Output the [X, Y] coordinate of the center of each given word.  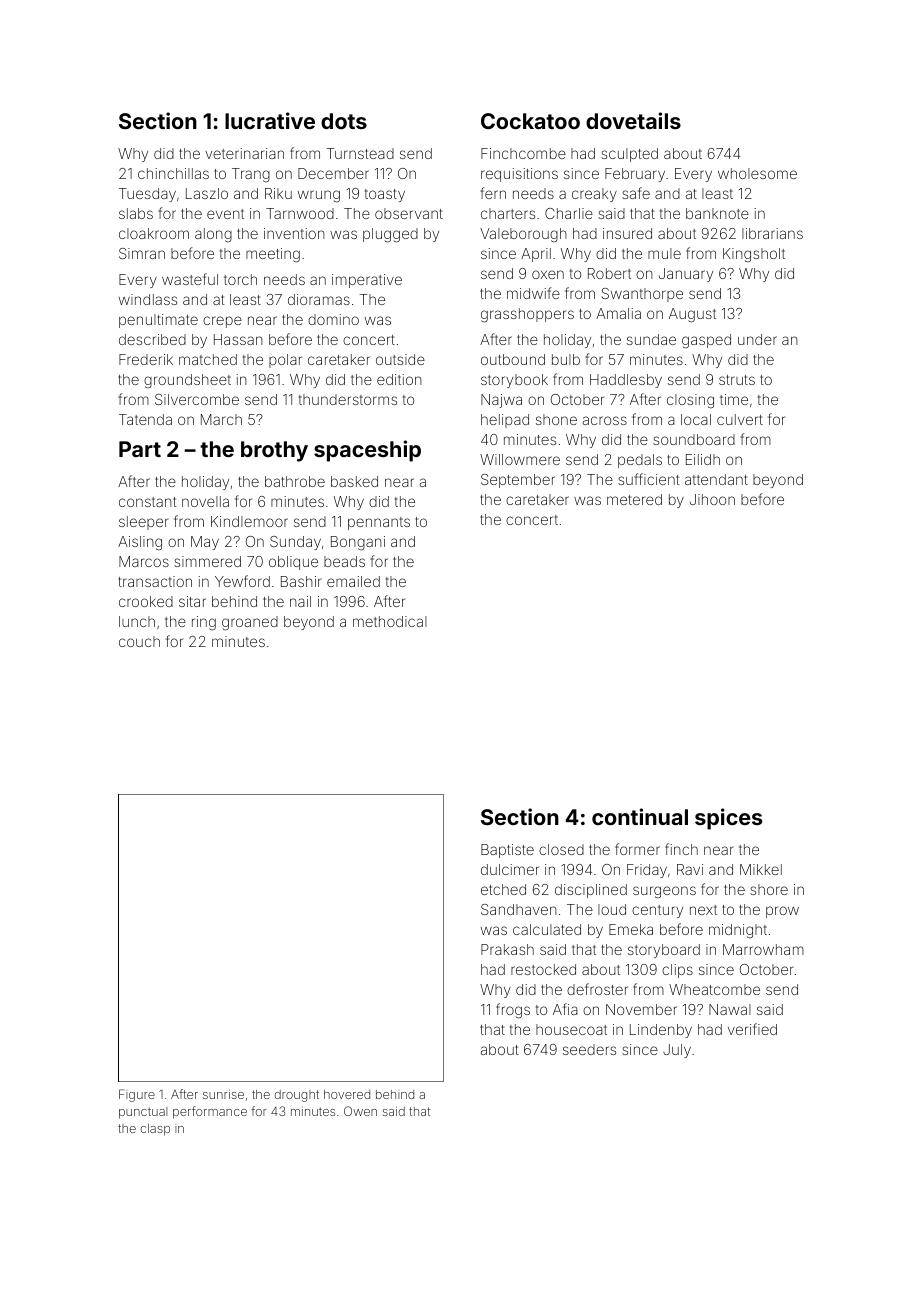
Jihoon [712, 499]
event [225, 214]
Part [140, 449]
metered [634, 499]
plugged [390, 235]
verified [752, 1029]
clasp [155, 1130]
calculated [547, 929]
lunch [137, 621]
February [635, 175]
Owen [360, 1111]
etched [503, 889]
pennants [379, 523]
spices [728, 819]
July [677, 1051]
